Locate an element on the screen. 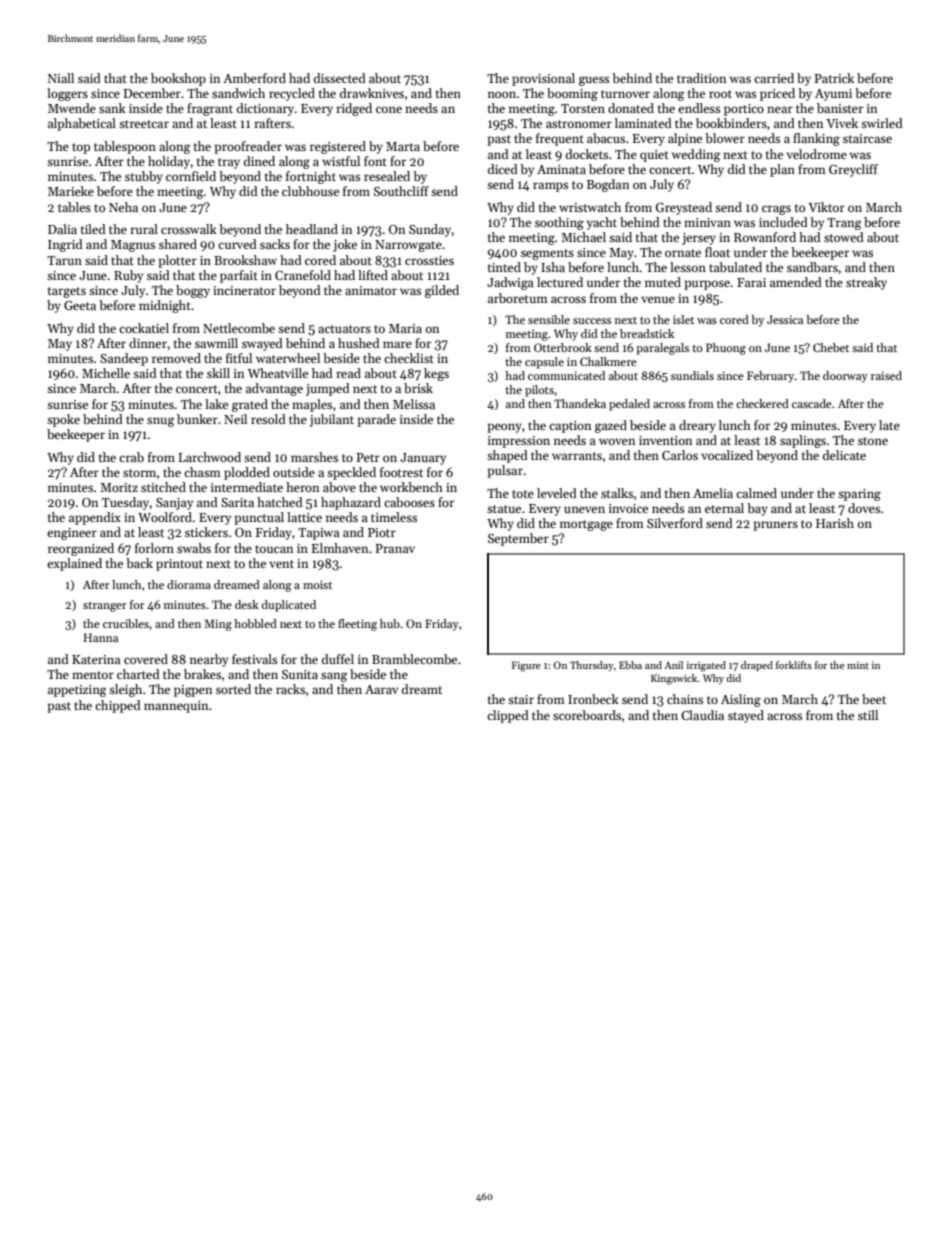 This screenshot has width=952, height=1233. covered is located at coordinates (146, 659).
